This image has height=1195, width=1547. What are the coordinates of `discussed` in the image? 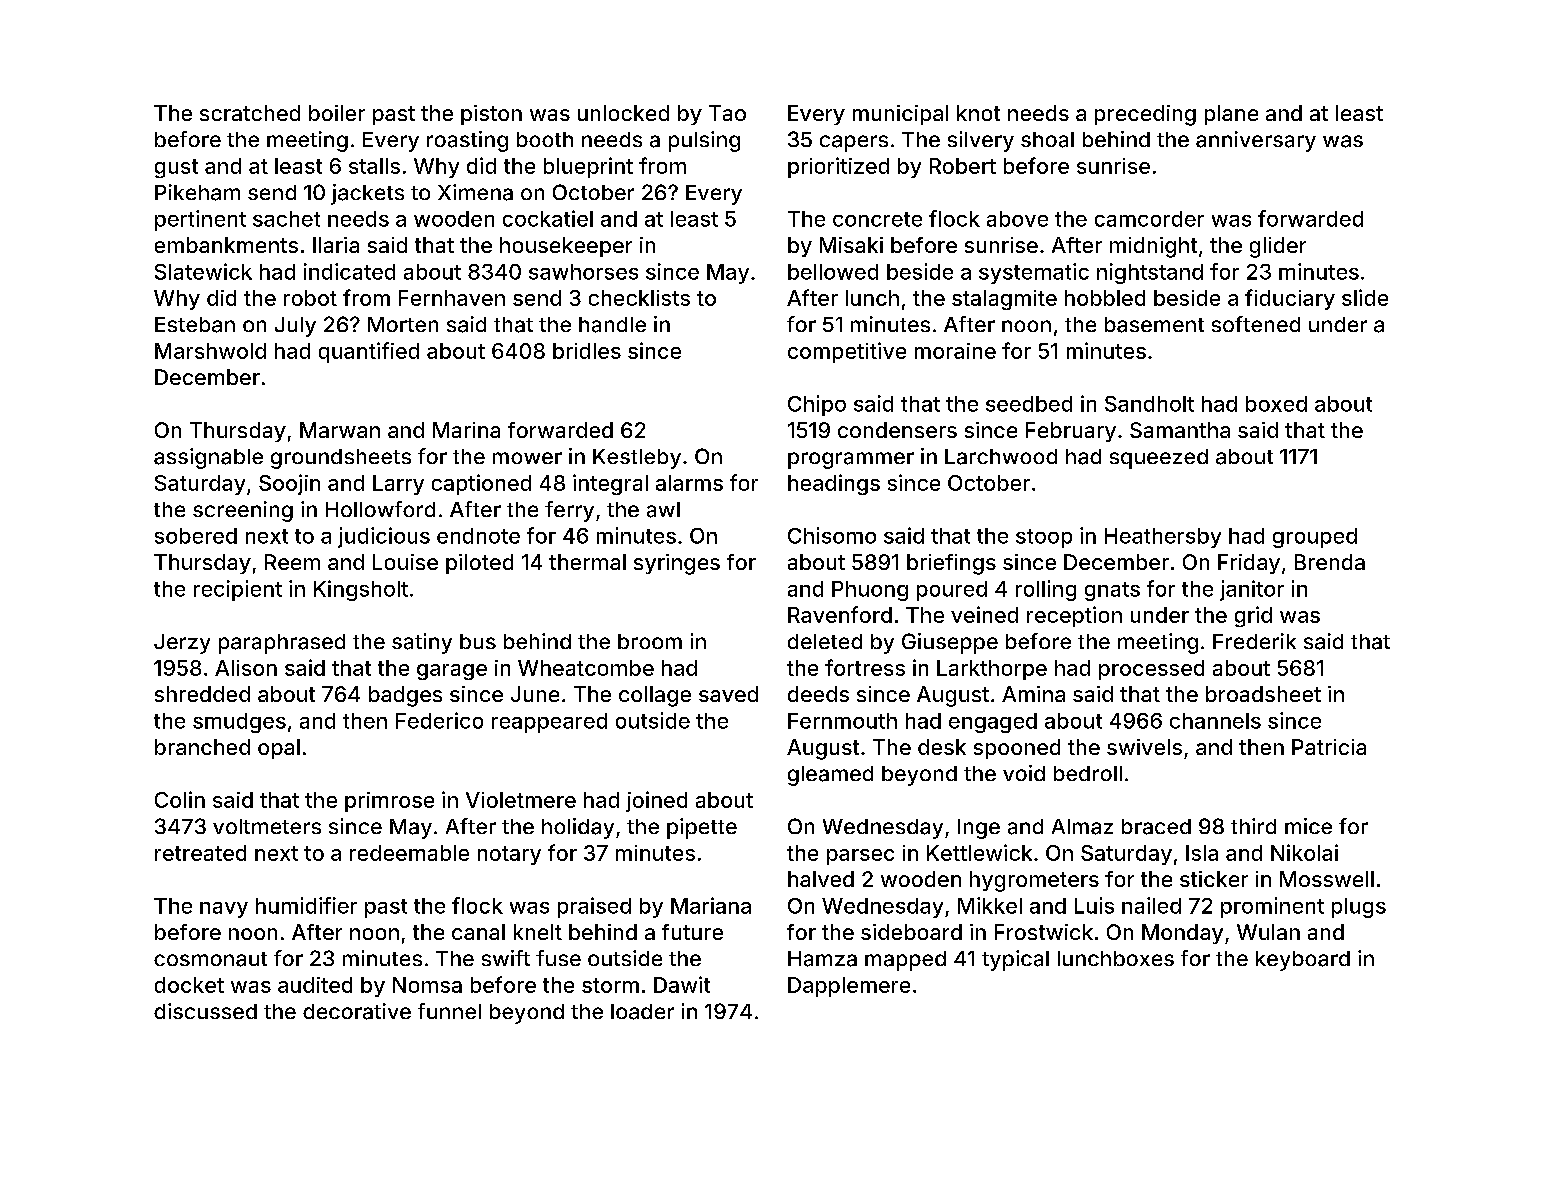 It's located at (205, 1011).
